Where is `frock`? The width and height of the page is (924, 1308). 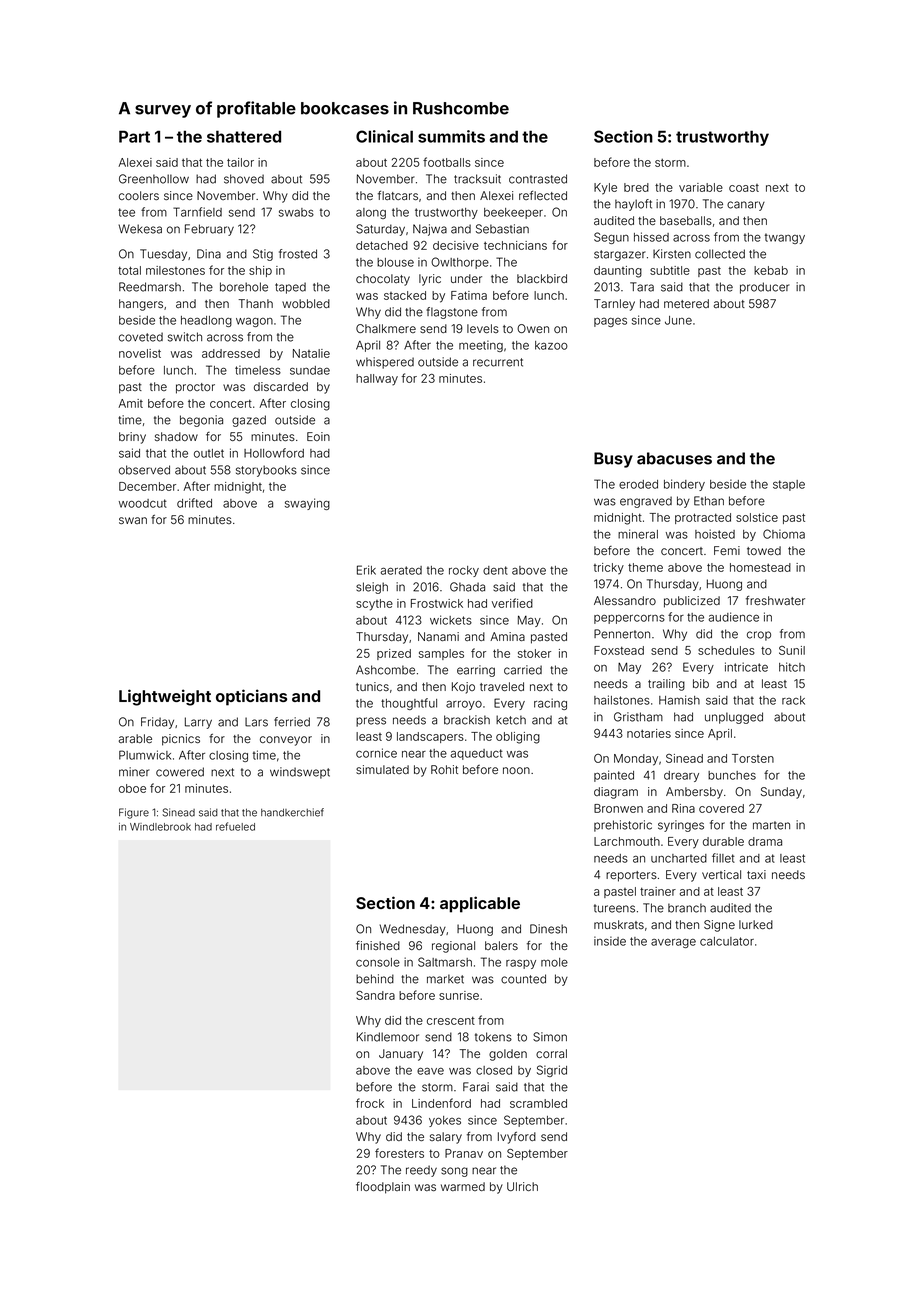
frock is located at coordinates (370, 1103).
